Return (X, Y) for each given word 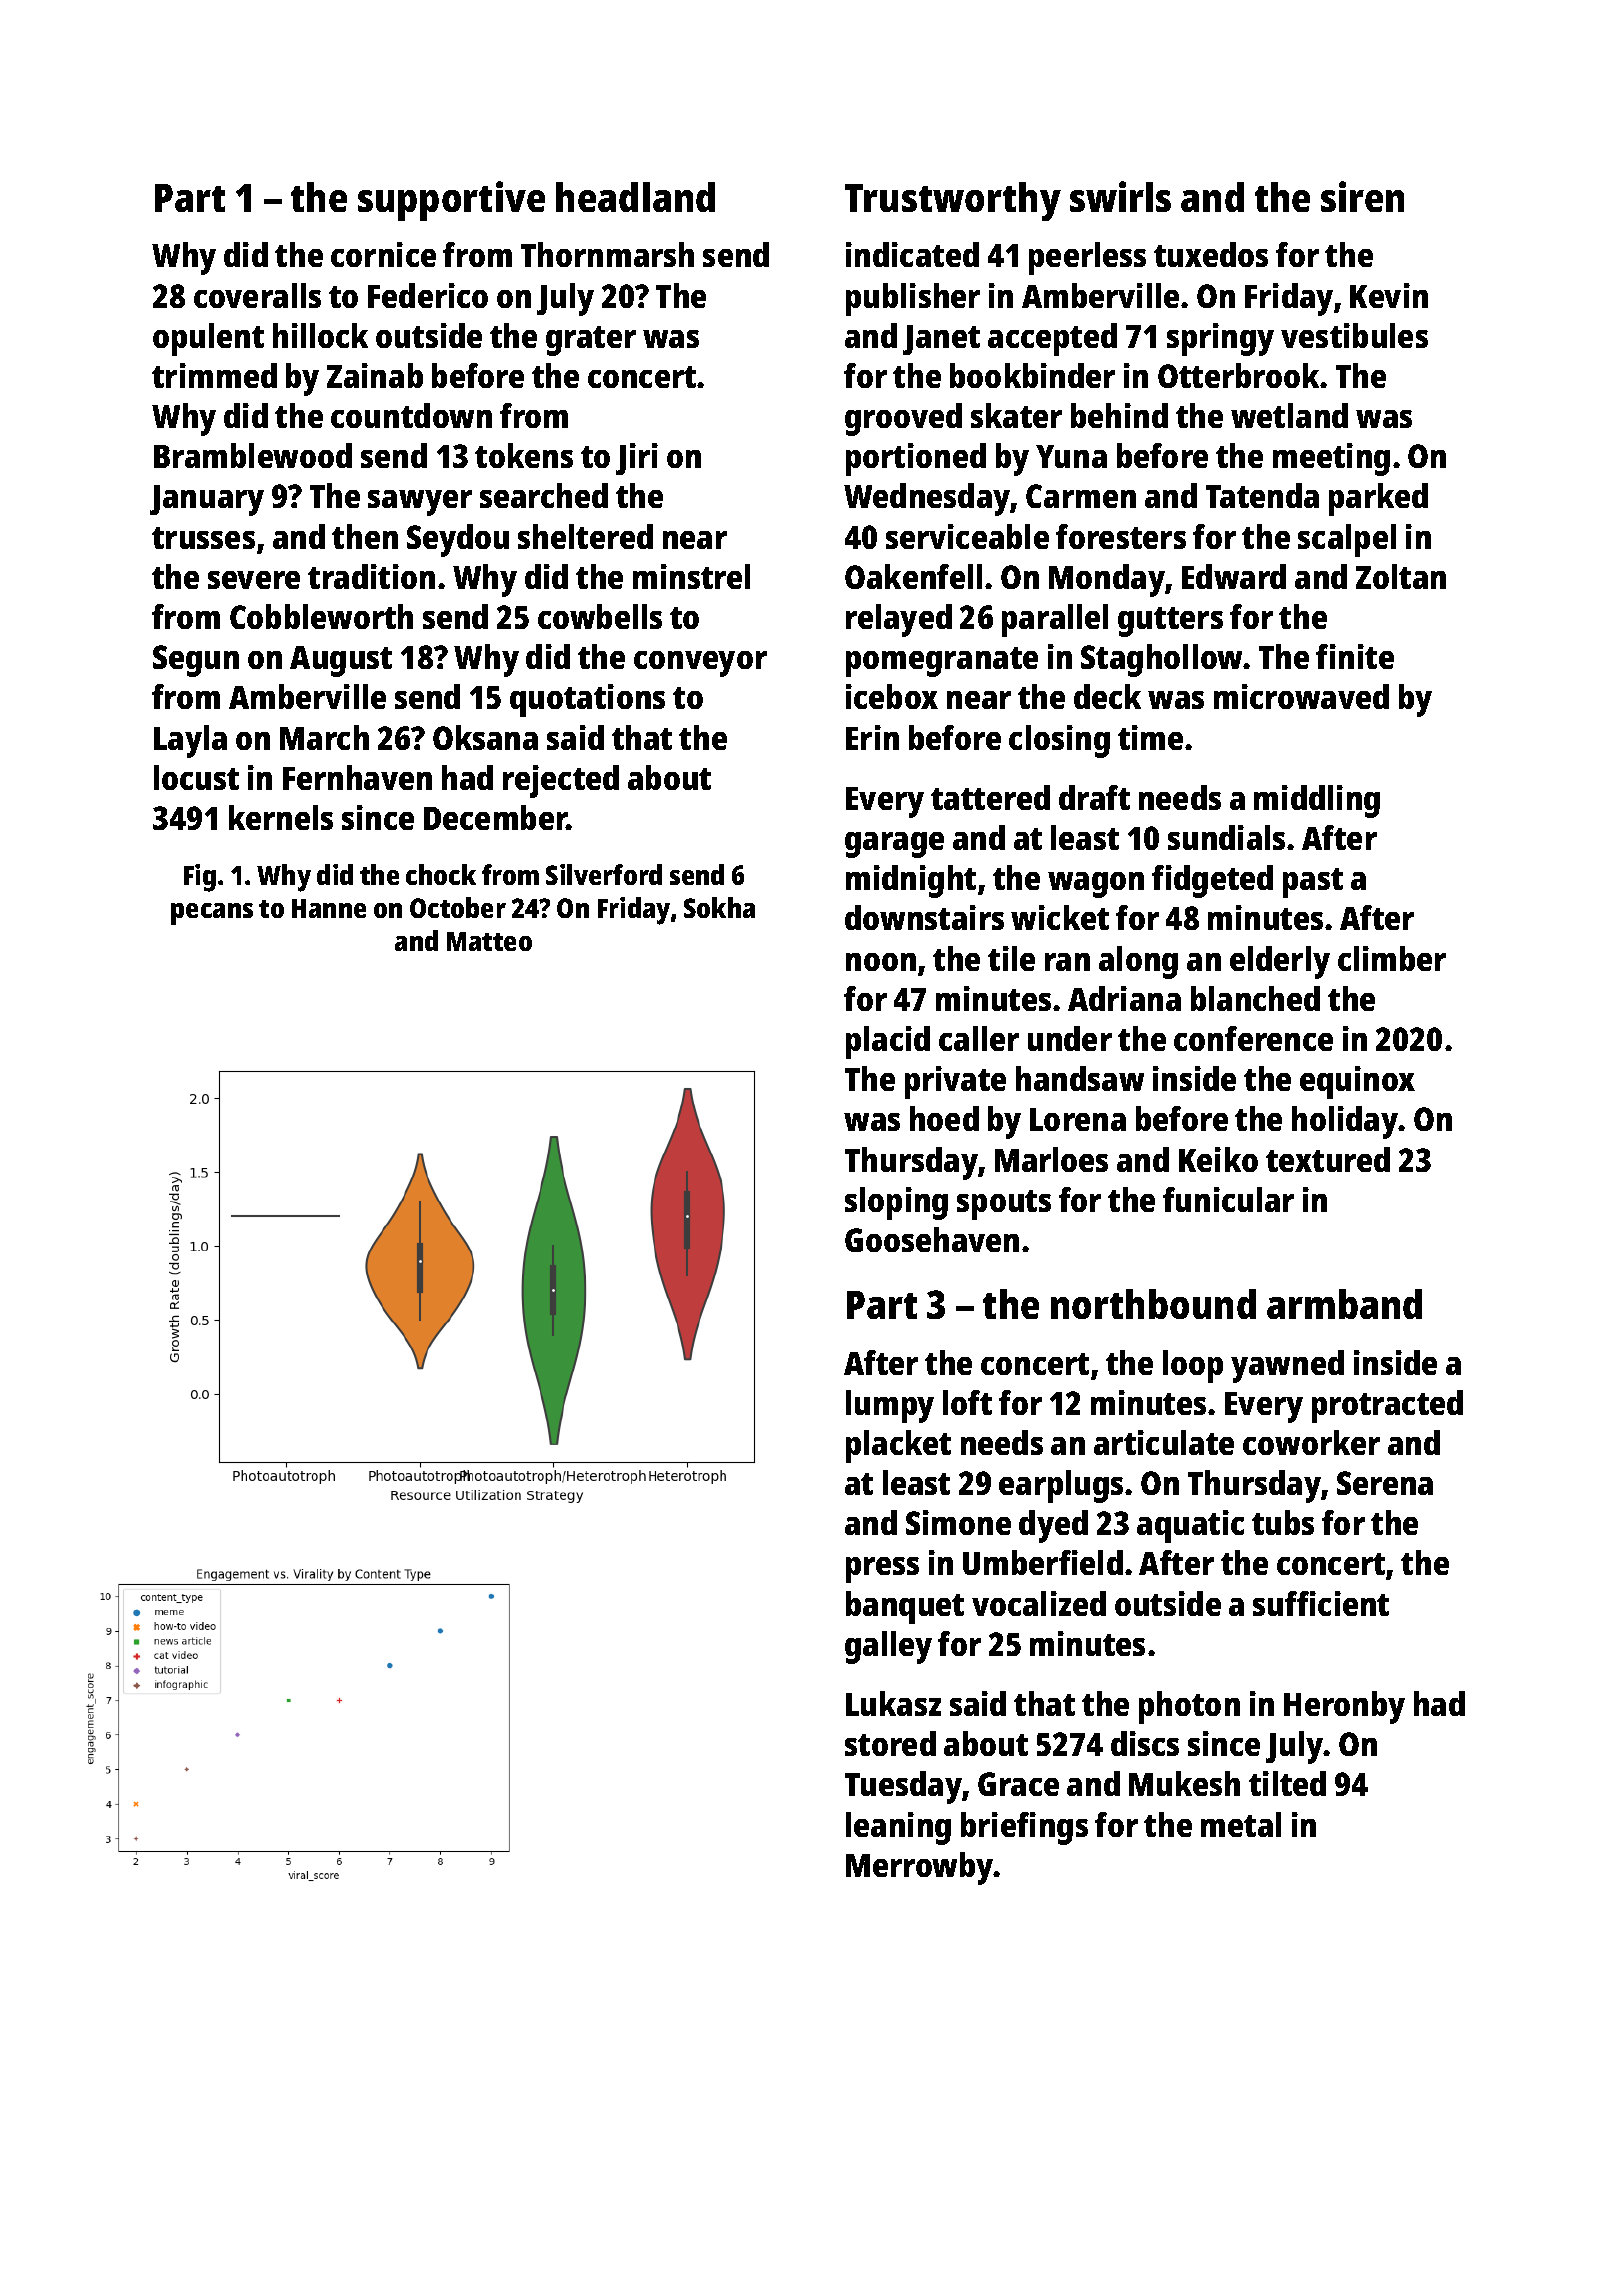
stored (890, 1743)
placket (898, 1446)
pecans (212, 914)
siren (1362, 196)
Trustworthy (953, 201)
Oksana (485, 737)
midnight (911, 881)
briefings (1024, 1828)
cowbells (600, 616)
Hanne (329, 908)
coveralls (257, 295)
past (1313, 883)
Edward (1234, 576)
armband (1344, 1304)
